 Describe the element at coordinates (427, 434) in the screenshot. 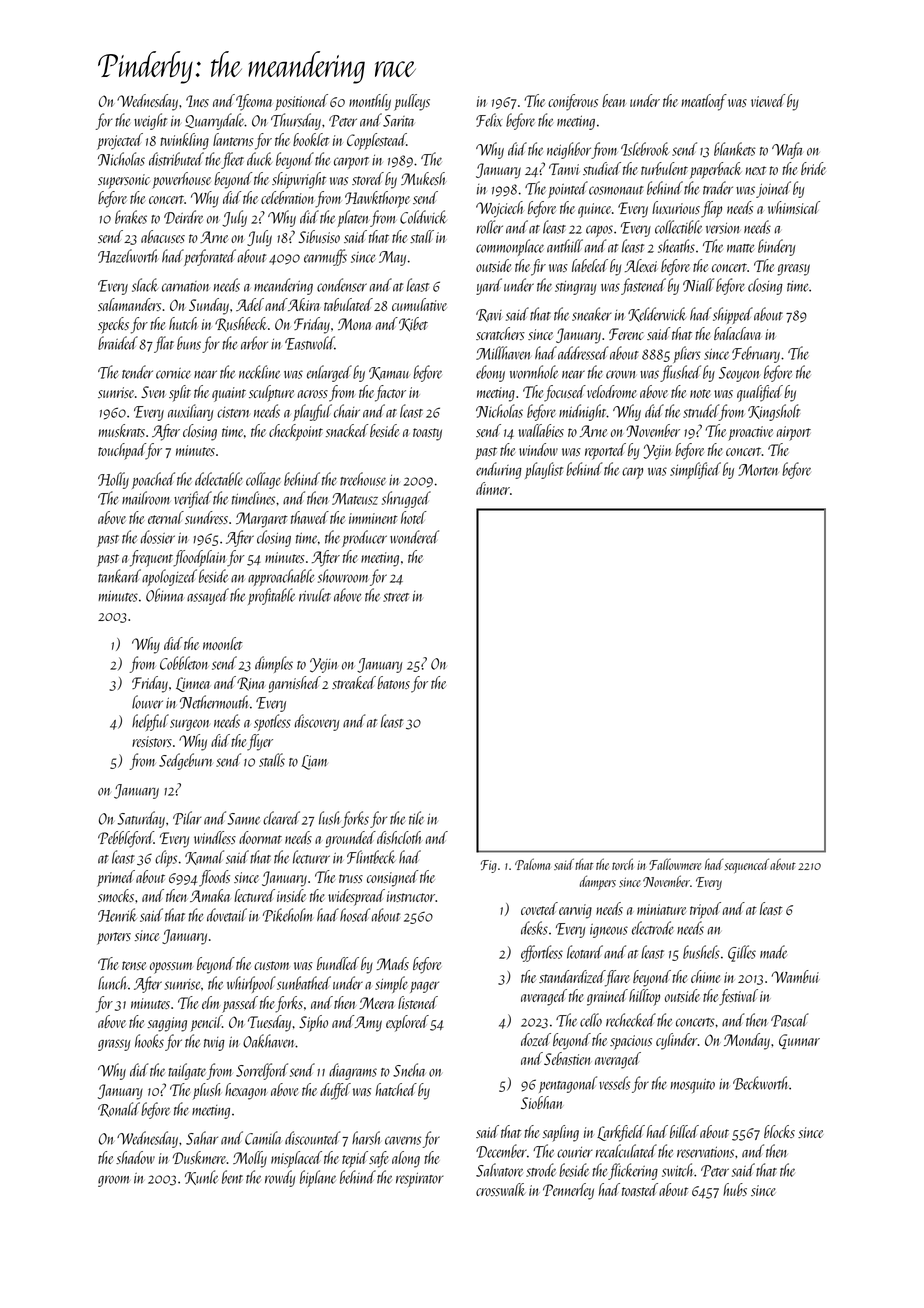

I see `toasty` at that location.
